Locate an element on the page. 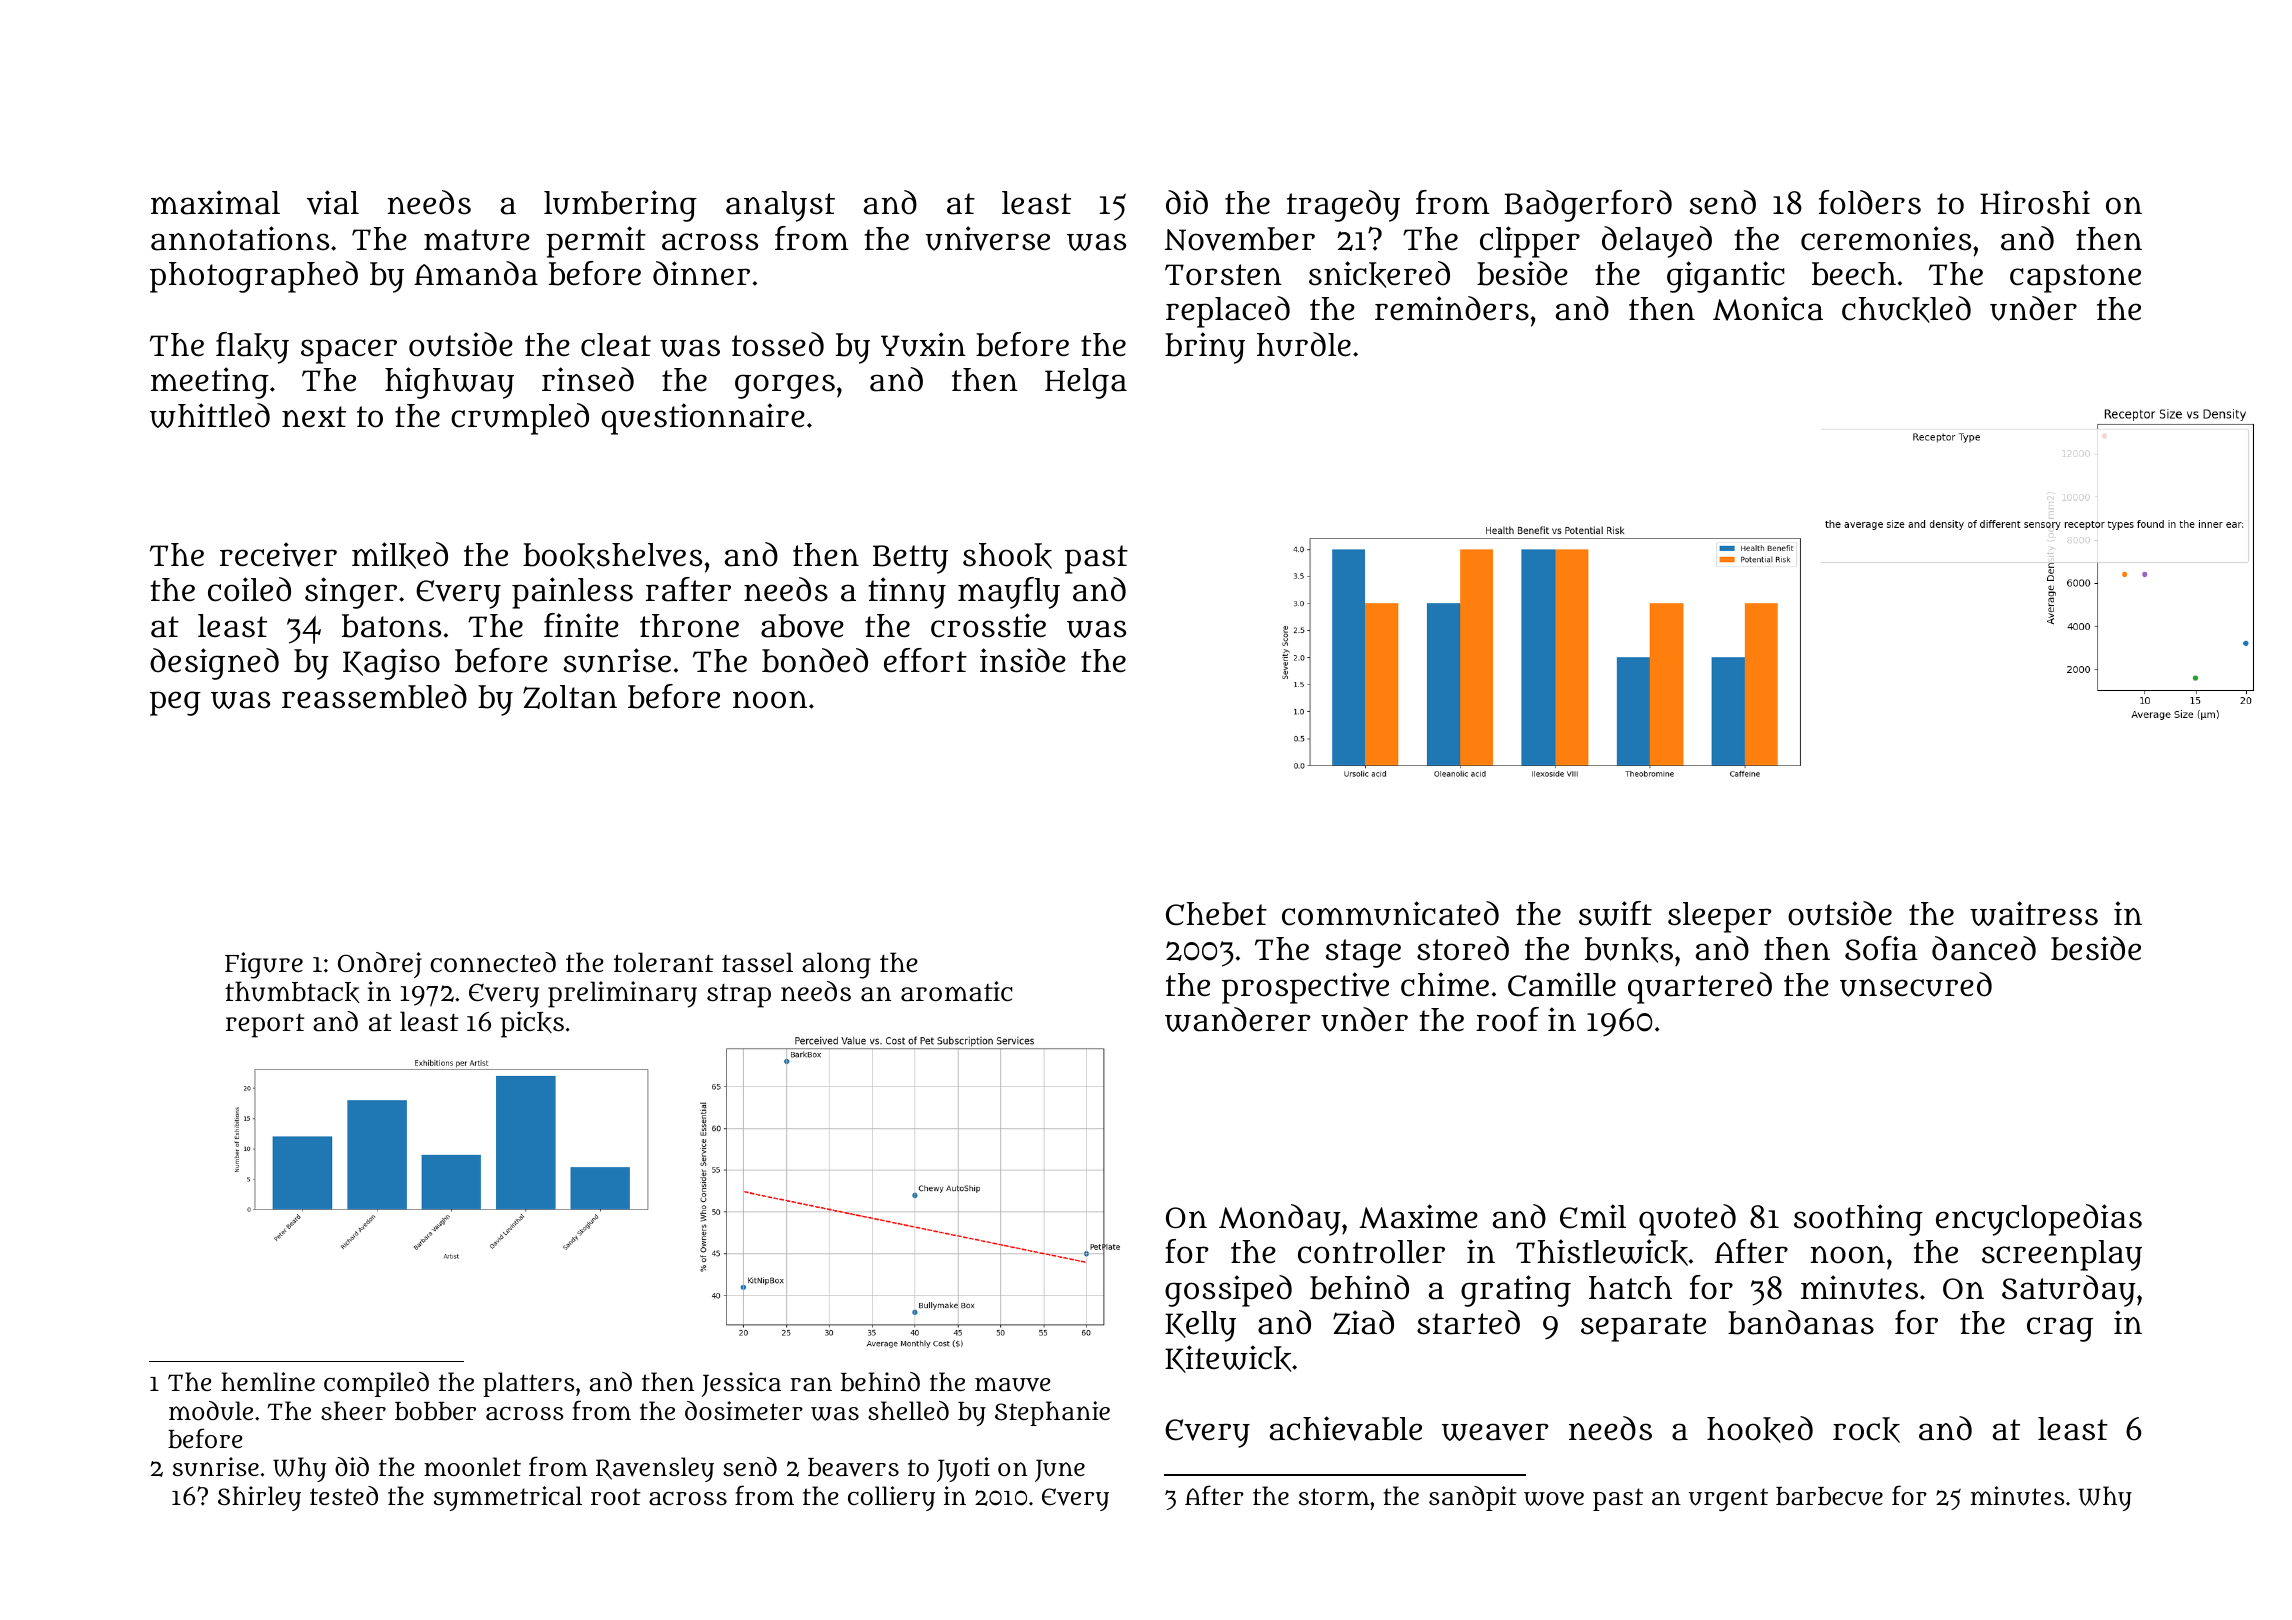 The width and height of the page is (2292, 1620). swift is located at coordinates (1615, 913).
